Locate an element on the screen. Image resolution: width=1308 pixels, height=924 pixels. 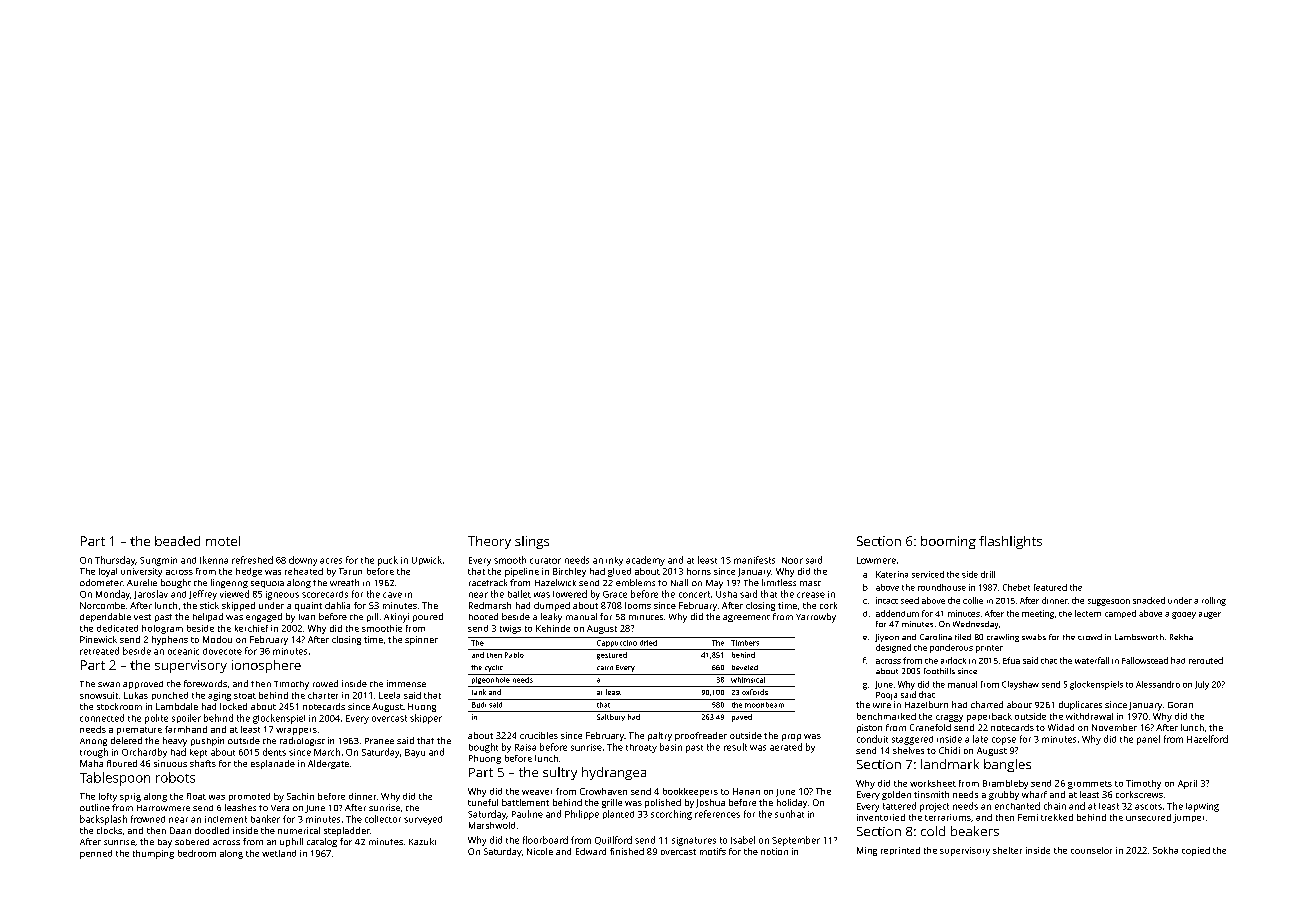
doodled is located at coordinates (212, 830).
